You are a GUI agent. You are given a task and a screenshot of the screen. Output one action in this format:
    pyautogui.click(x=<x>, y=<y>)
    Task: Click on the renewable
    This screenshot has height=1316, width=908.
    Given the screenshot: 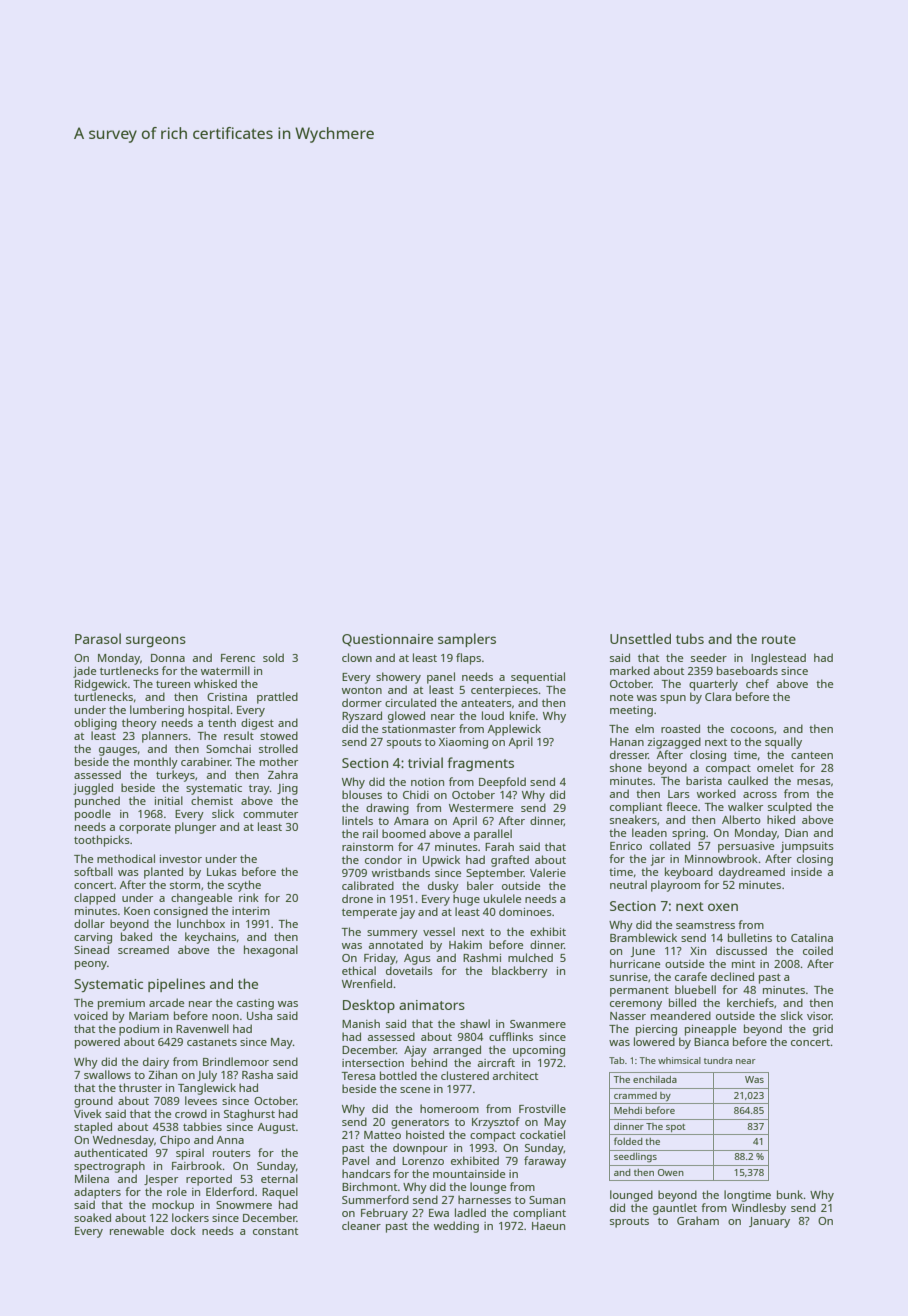 What is the action you would take?
    pyautogui.click(x=137, y=1230)
